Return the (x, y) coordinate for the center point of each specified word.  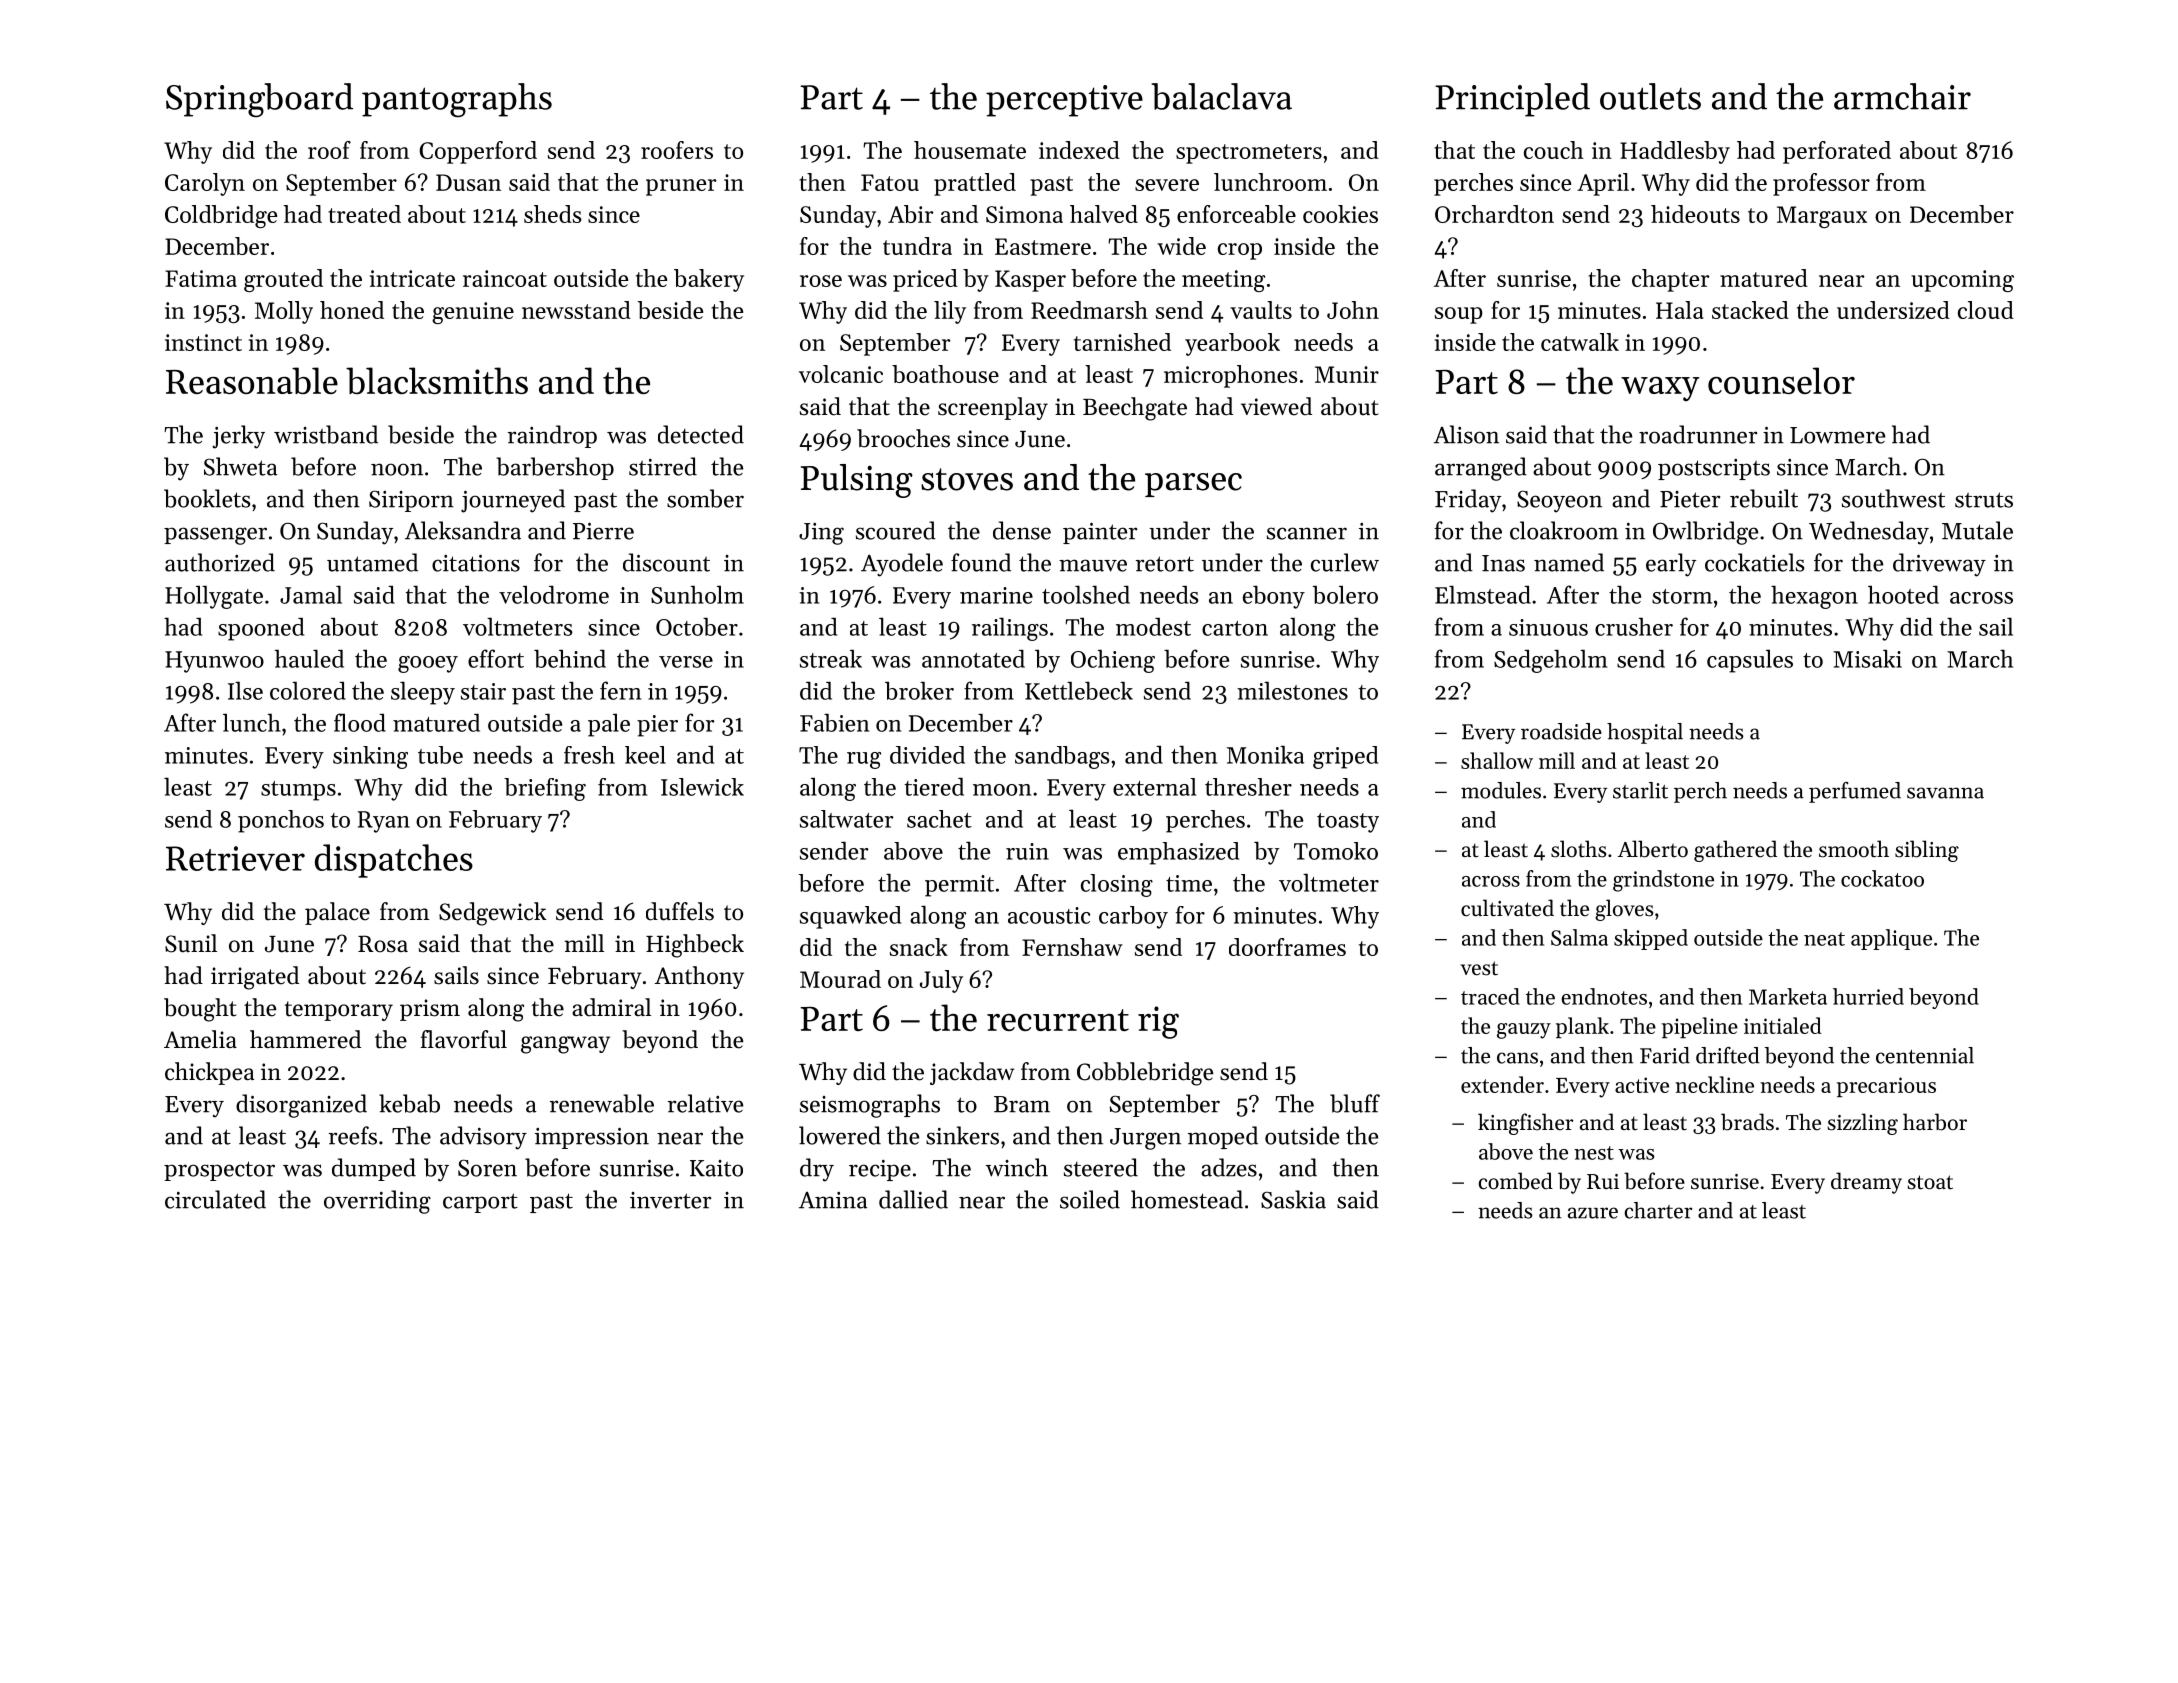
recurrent (1058, 1020)
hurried (1868, 996)
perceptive (1064, 101)
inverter (670, 1200)
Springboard (259, 100)
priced (925, 280)
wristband (326, 434)
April (1603, 184)
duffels (680, 911)
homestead (1187, 1199)
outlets (1650, 96)
